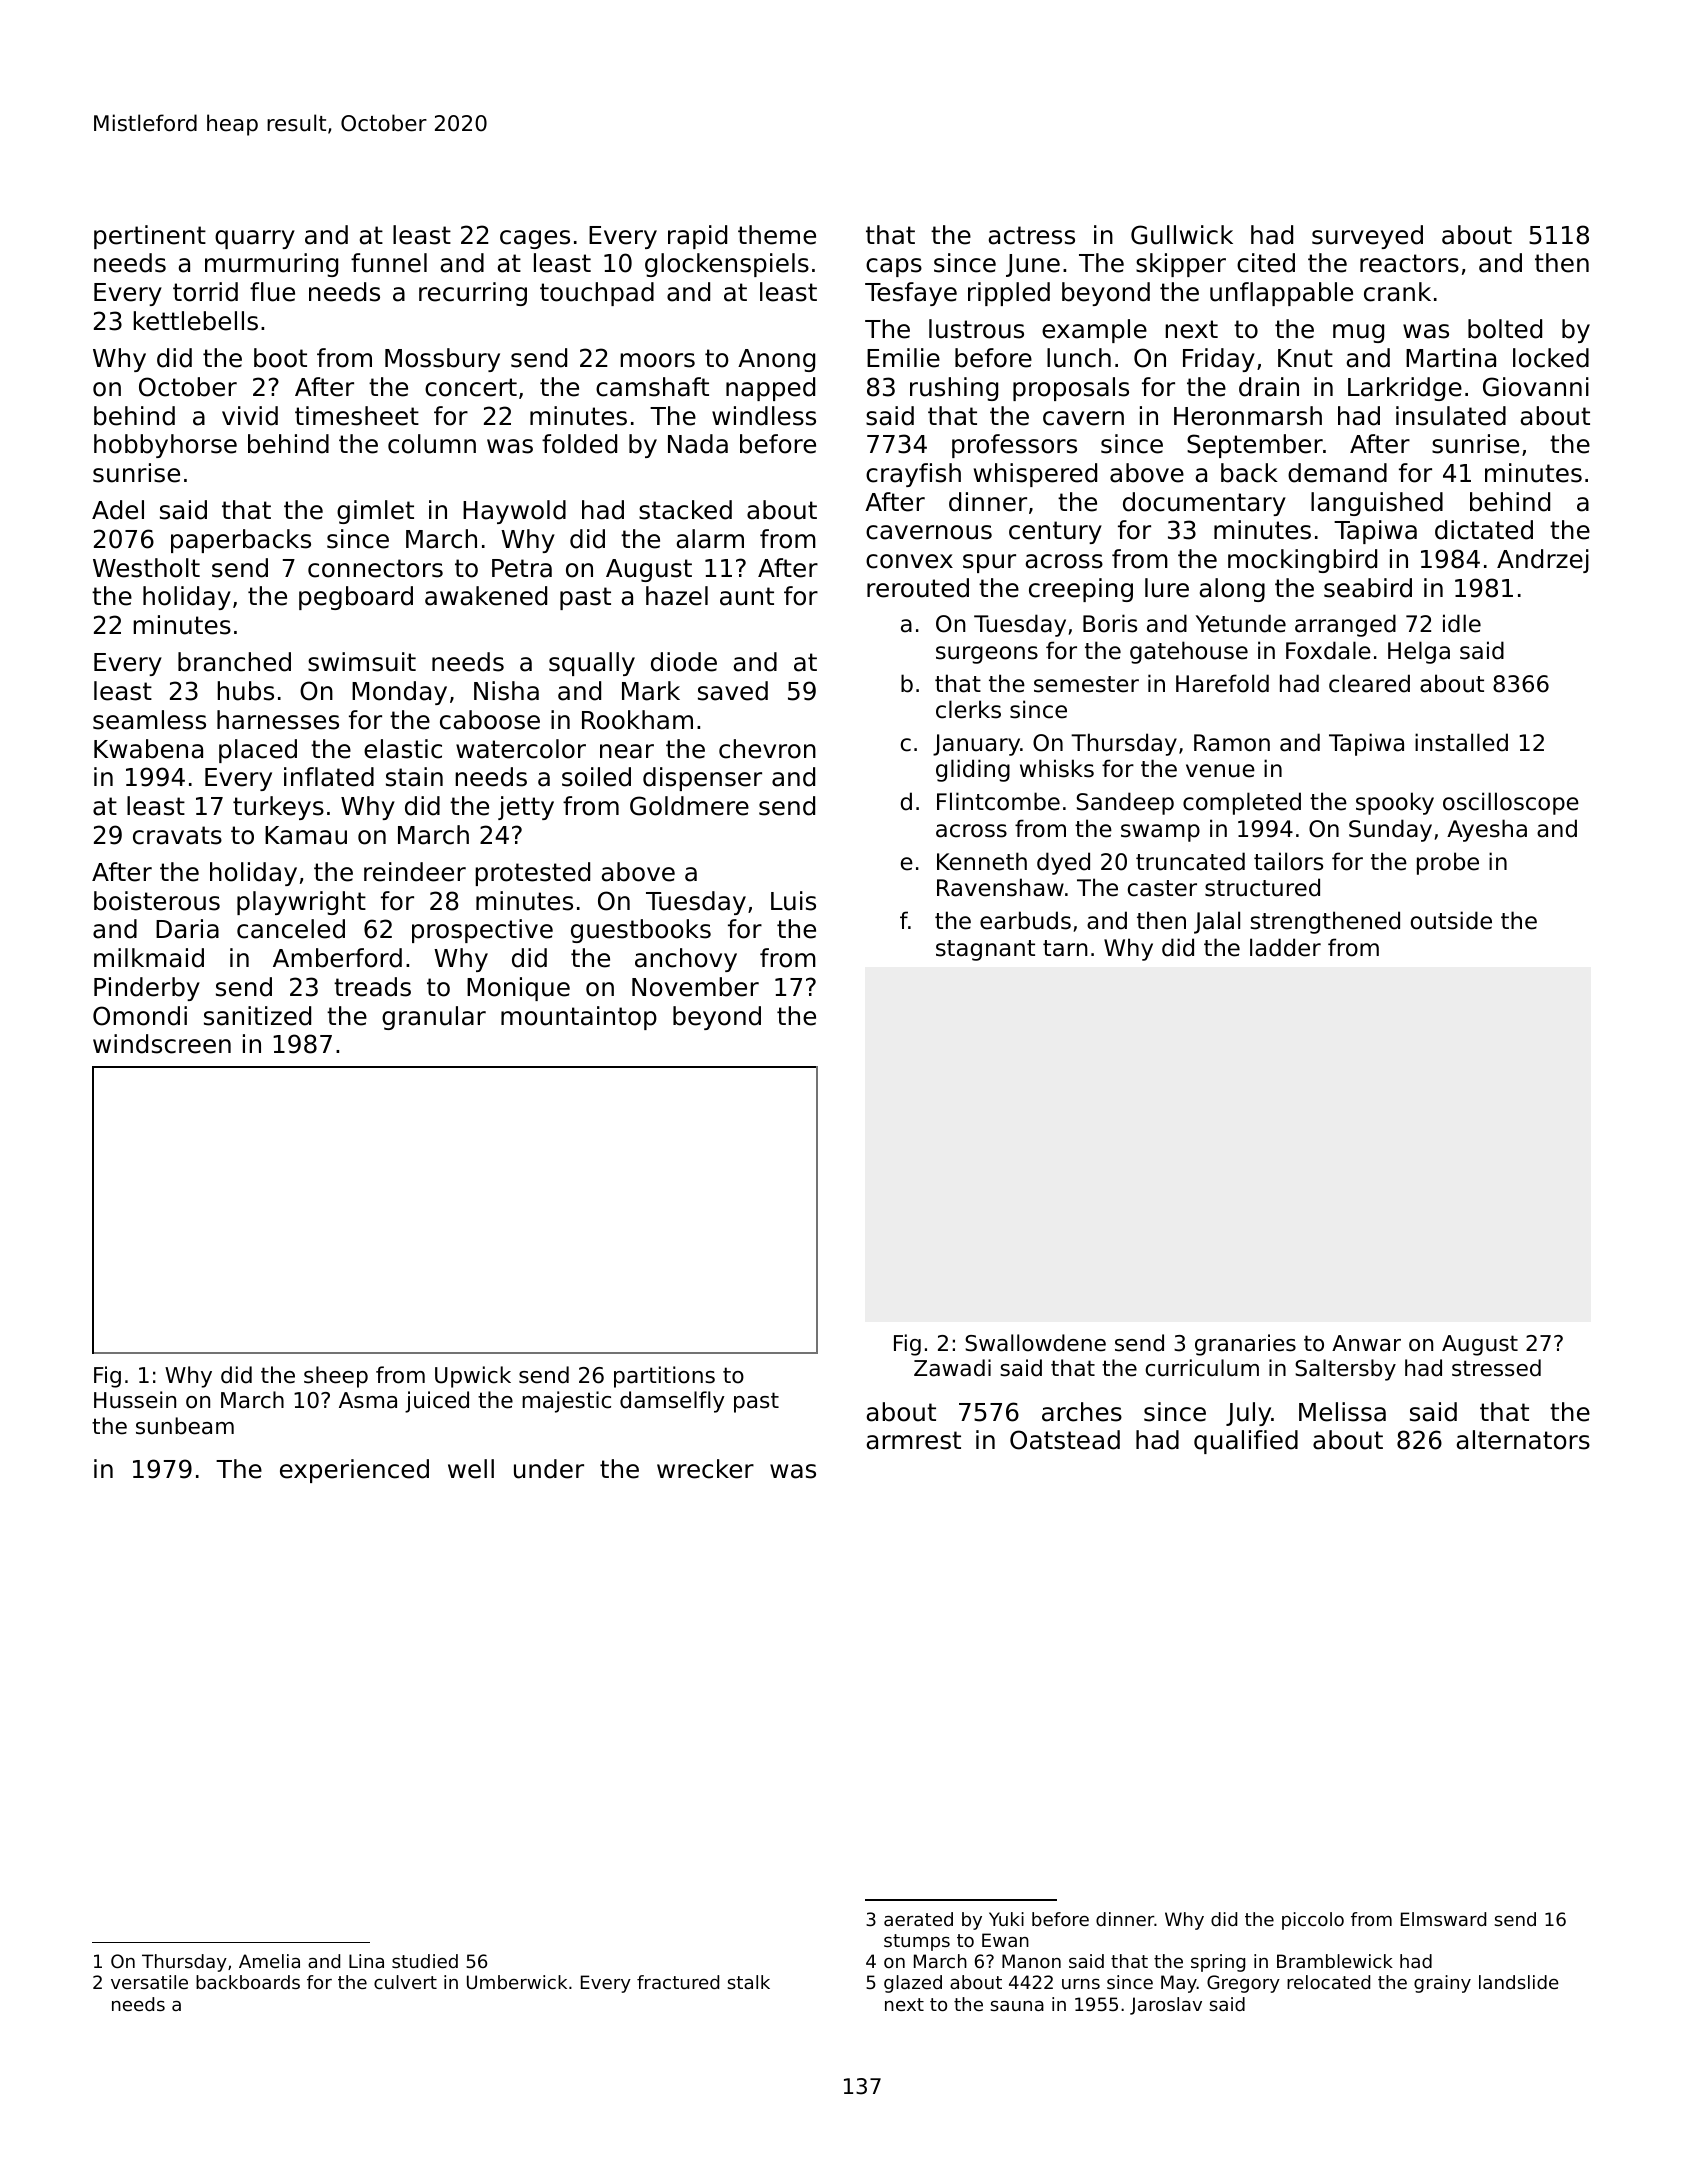  I want to click on Amelia, so click(269, 1961).
